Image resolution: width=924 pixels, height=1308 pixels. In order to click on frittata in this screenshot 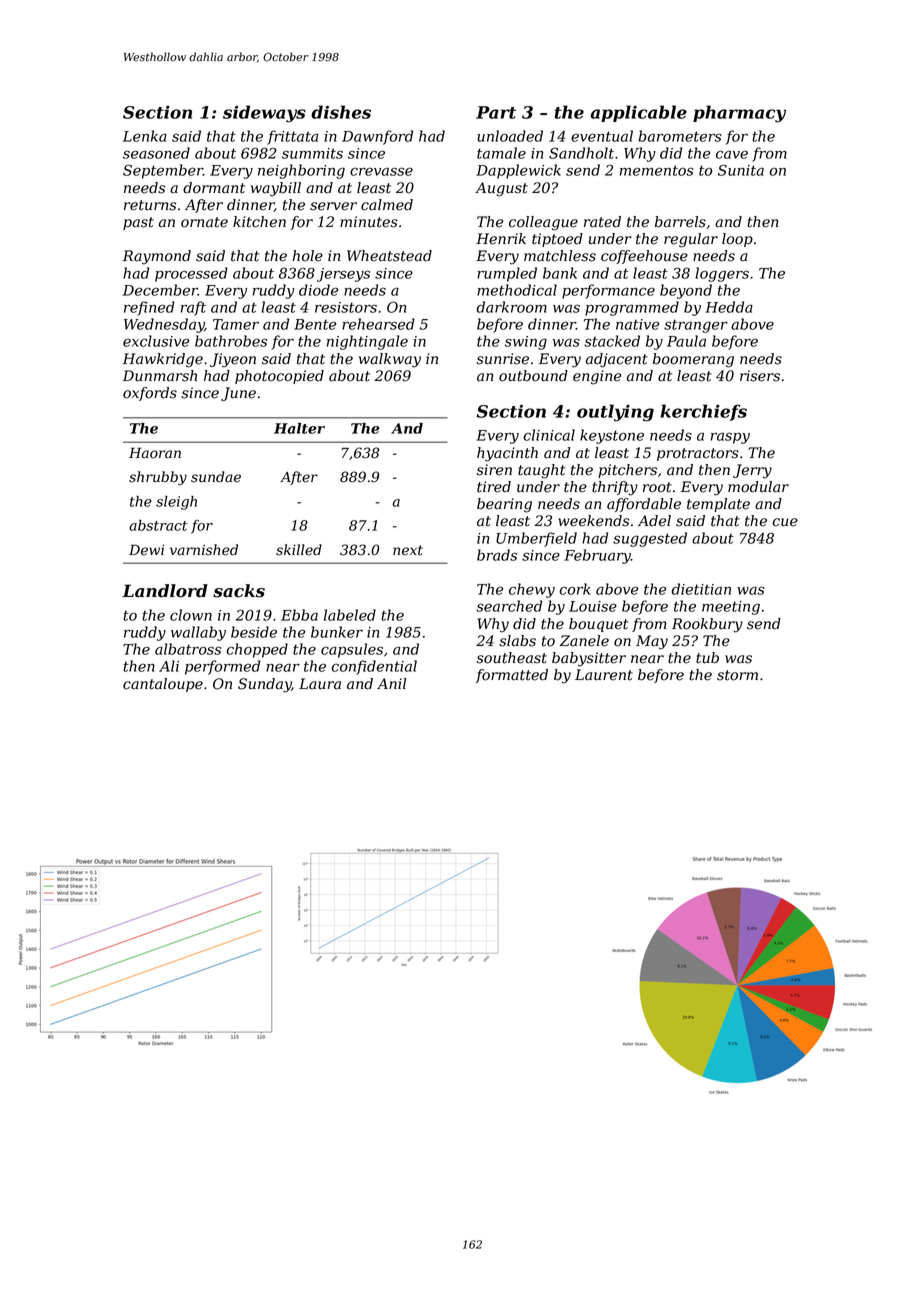, I will do `click(292, 137)`.
